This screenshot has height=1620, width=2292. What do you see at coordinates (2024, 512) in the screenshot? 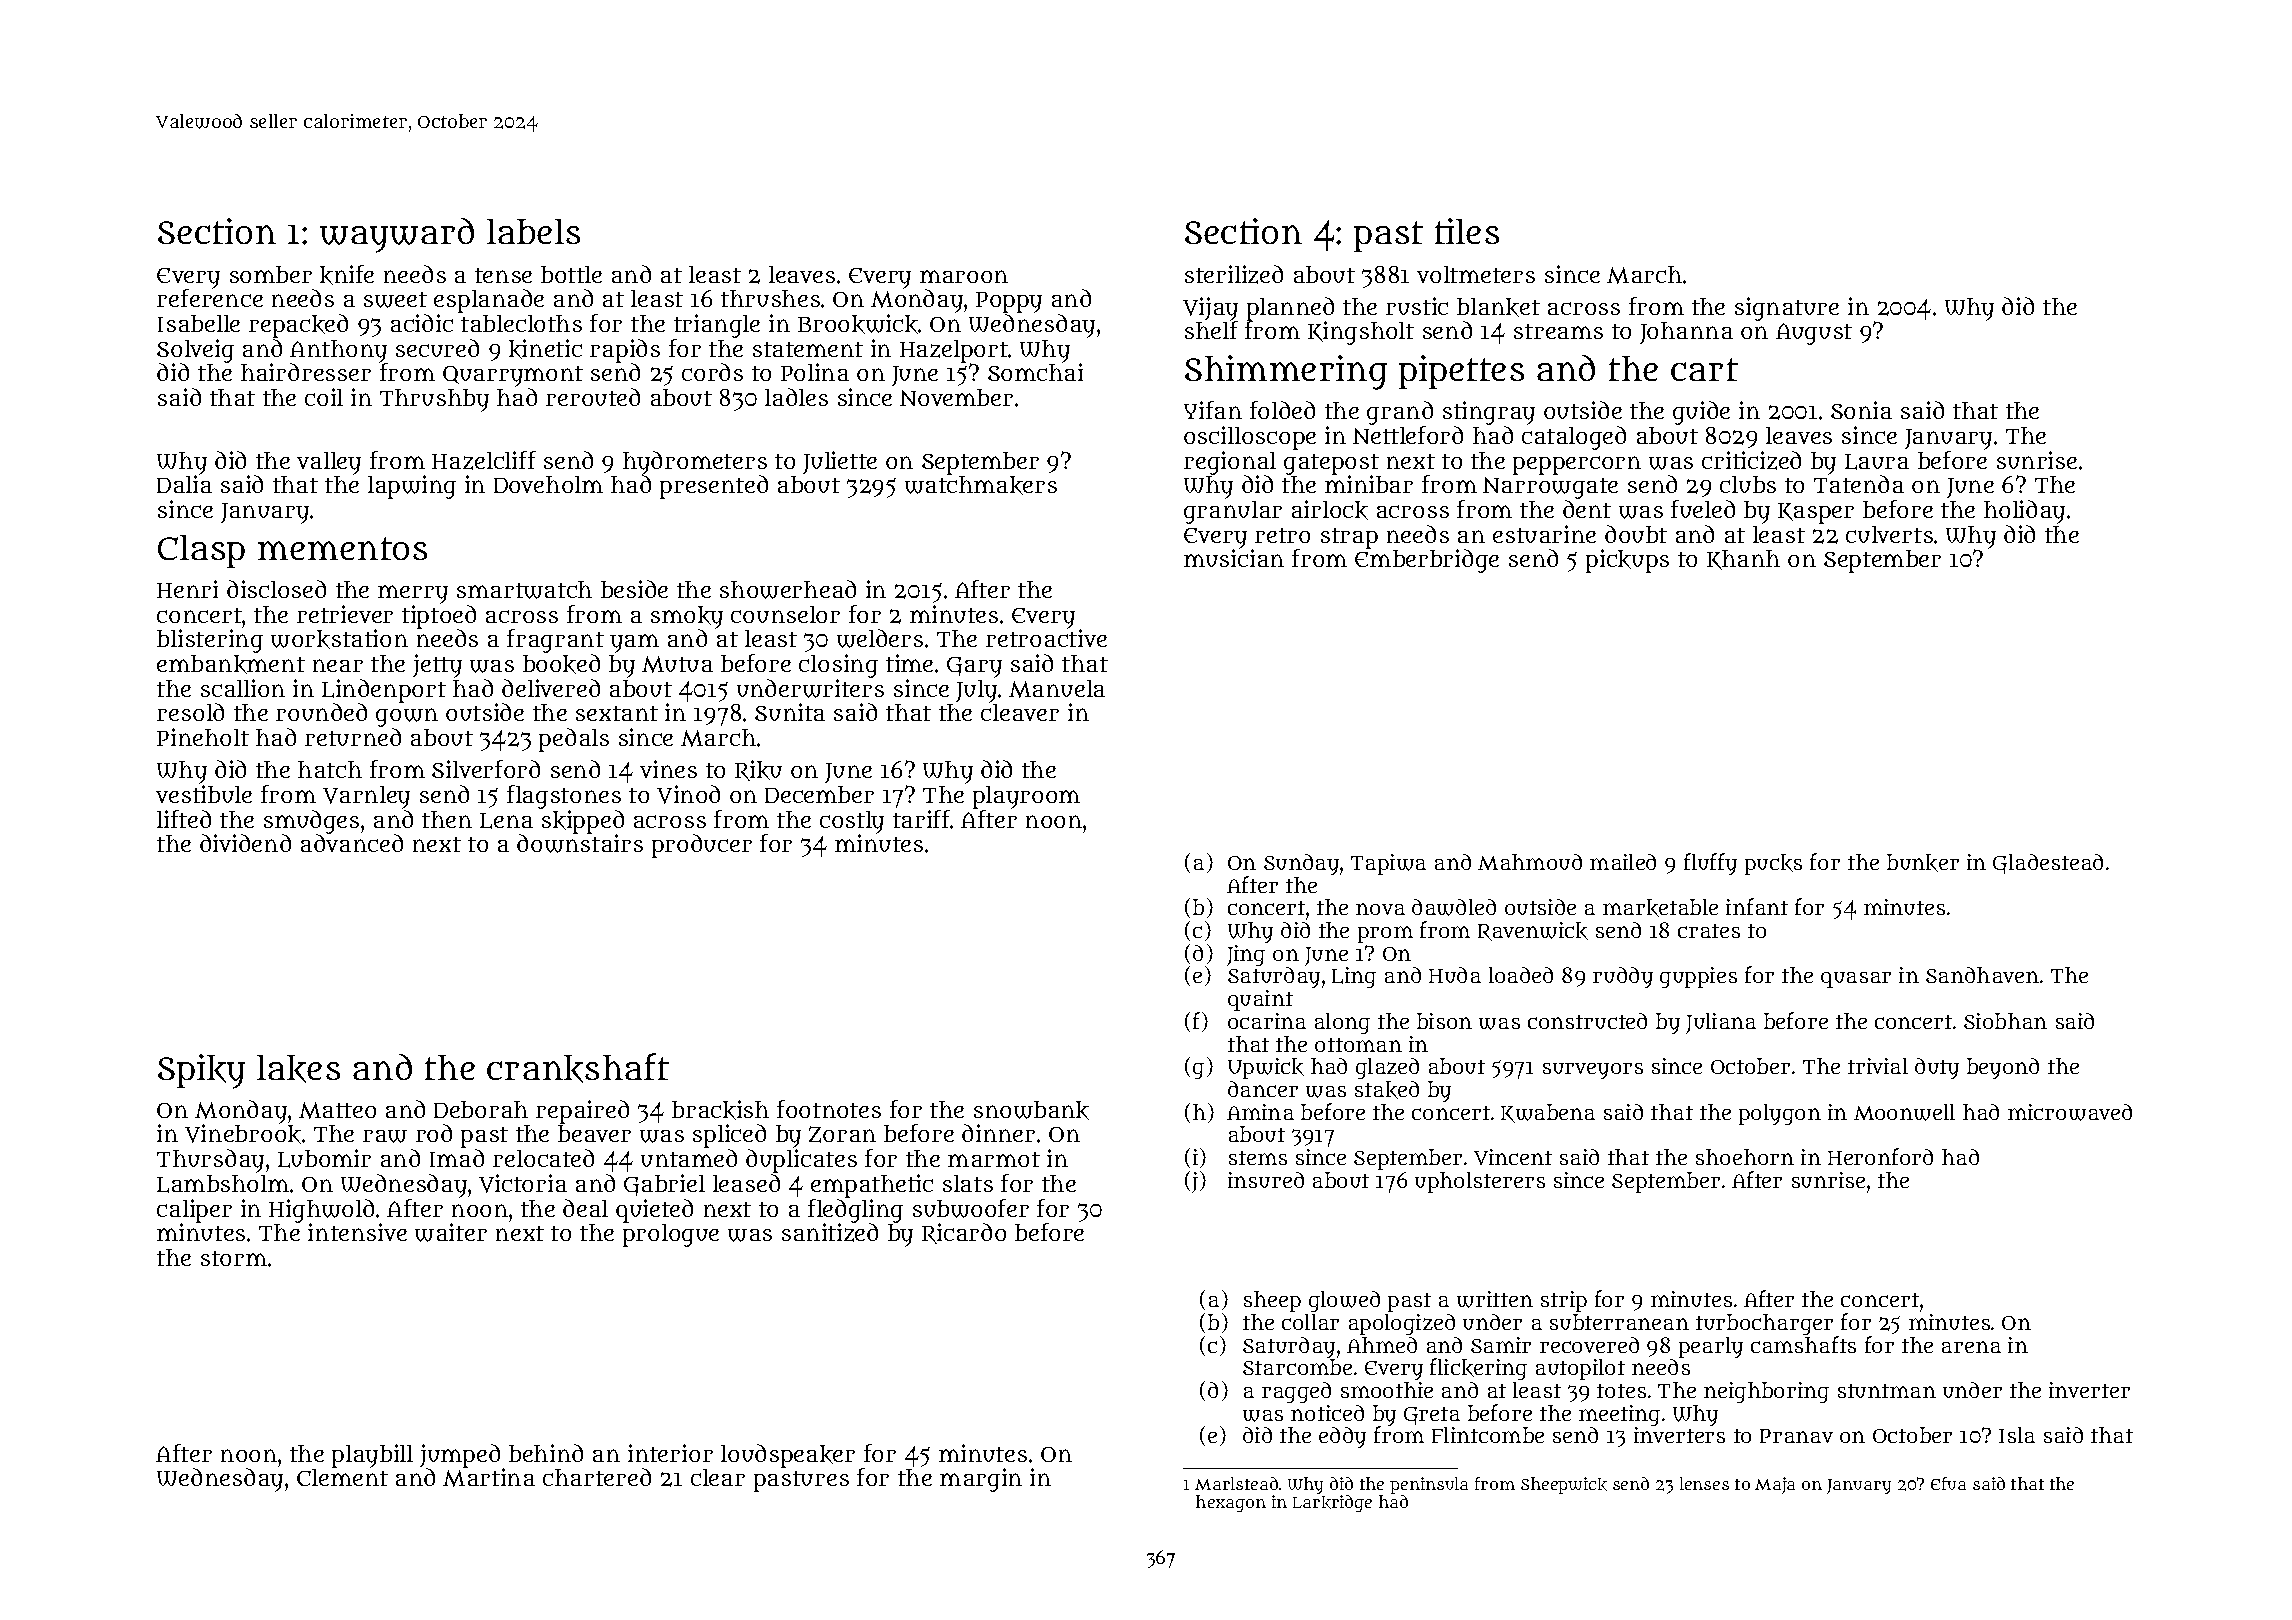
I see `holiday` at bounding box center [2024, 512].
